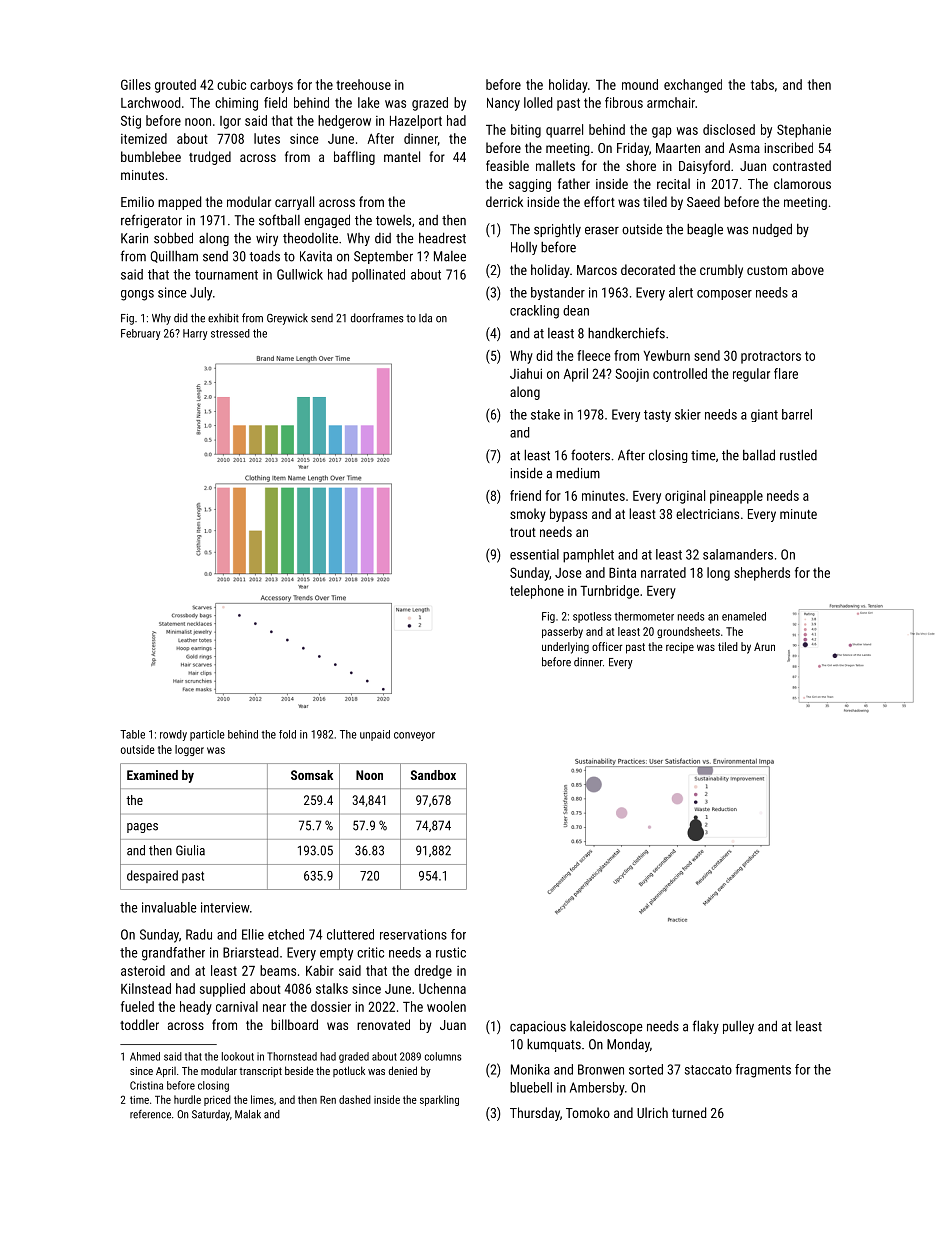  Describe the element at coordinates (195, 334) in the screenshot. I see `Harry` at that location.
